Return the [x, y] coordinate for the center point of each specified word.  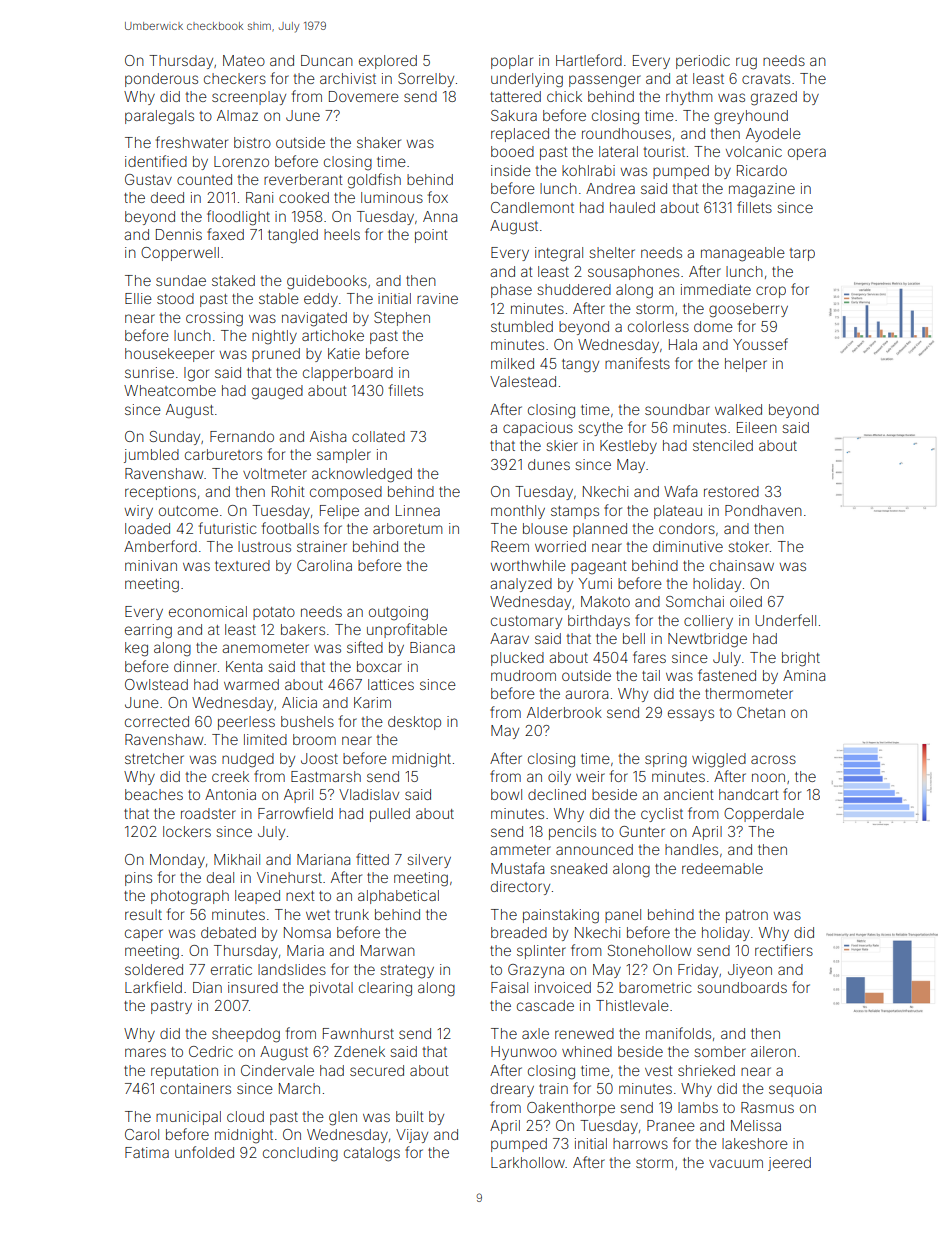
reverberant [303, 179]
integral [559, 254]
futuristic [228, 528]
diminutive [688, 546]
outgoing [398, 613]
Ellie [138, 298]
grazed [774, 98]
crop [771, 292]
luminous [392, 197]
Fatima [147, 1152]
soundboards [742, 987]
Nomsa [307, 932]
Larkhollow [528, 1162]
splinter [541, 952]
